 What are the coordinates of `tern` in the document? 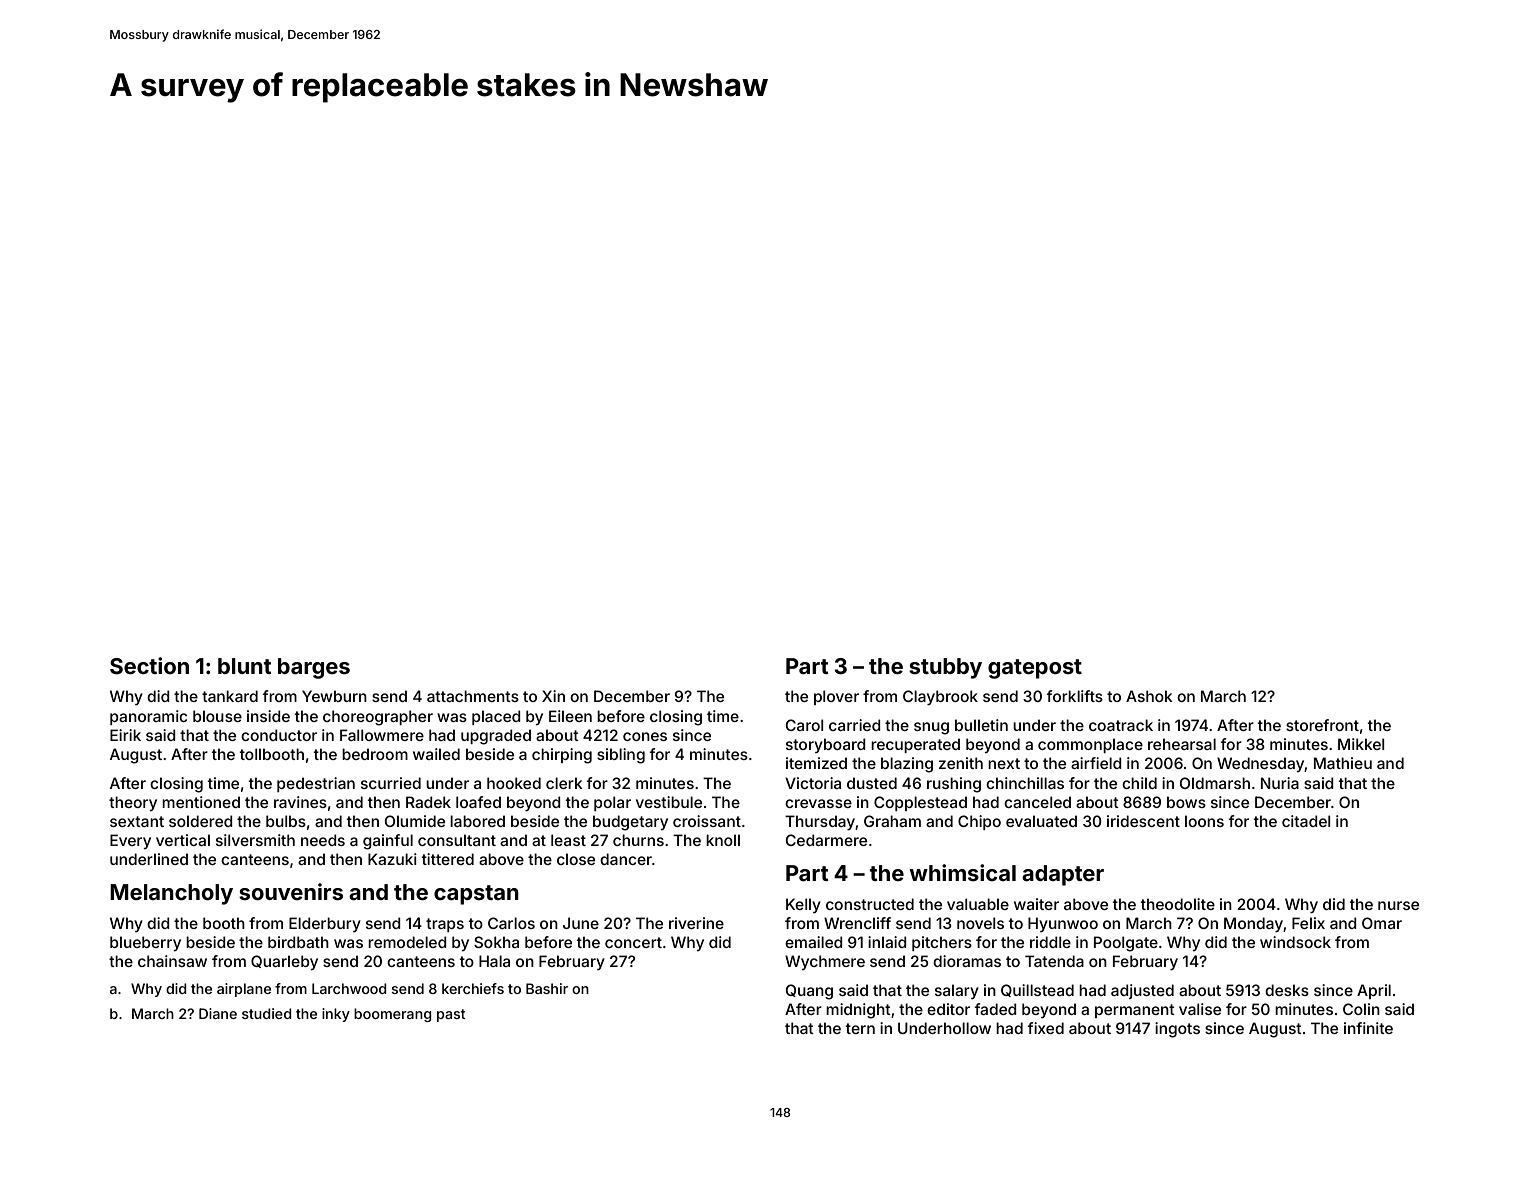 It's located at (860, 1028).
